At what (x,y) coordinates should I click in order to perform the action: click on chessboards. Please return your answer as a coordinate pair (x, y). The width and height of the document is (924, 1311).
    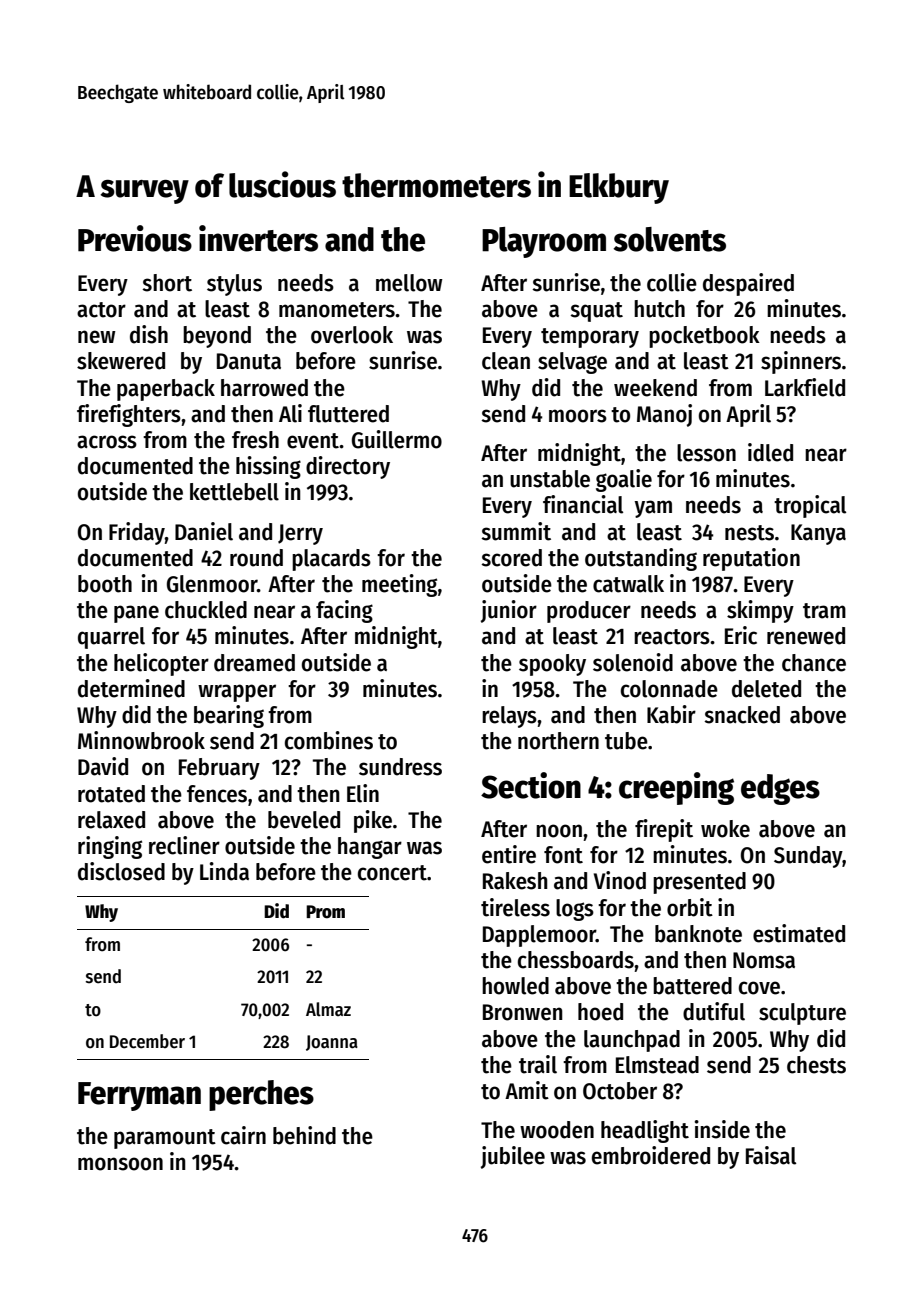
    Looking at the image, I should click on (576, 960).
